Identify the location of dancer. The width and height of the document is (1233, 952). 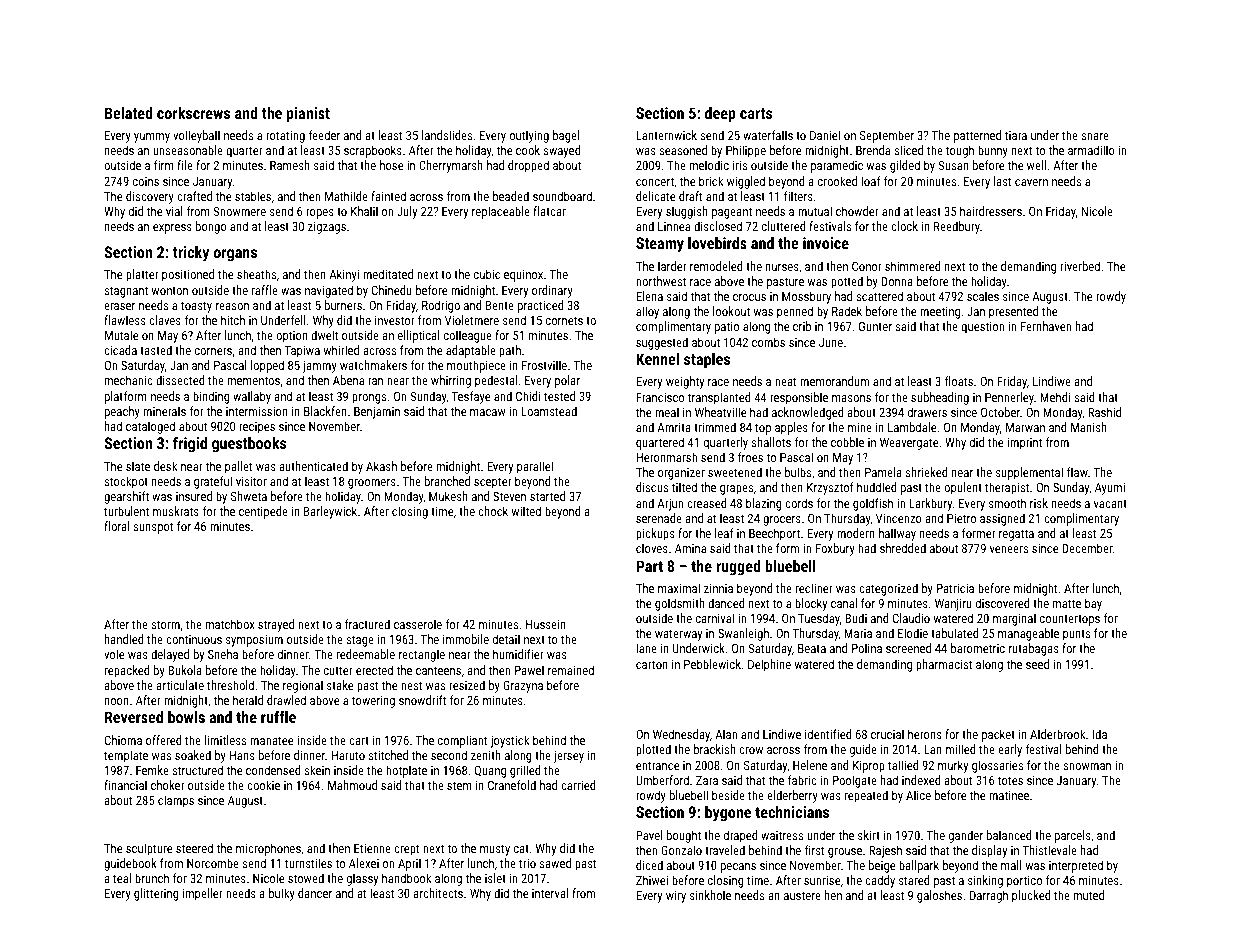
(315, 893).
